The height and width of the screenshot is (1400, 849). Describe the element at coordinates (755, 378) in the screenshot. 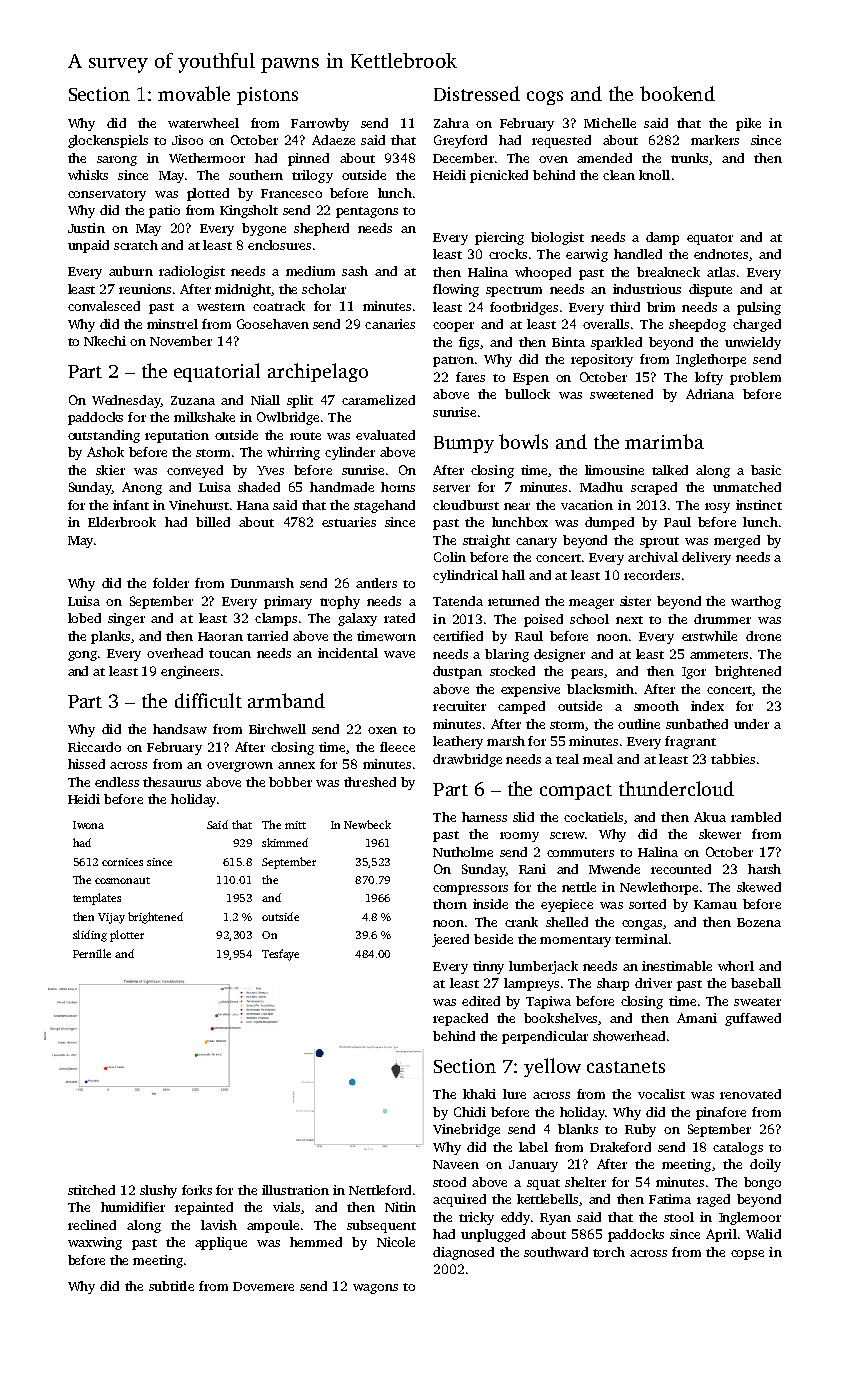

I see `problem` at that location.
